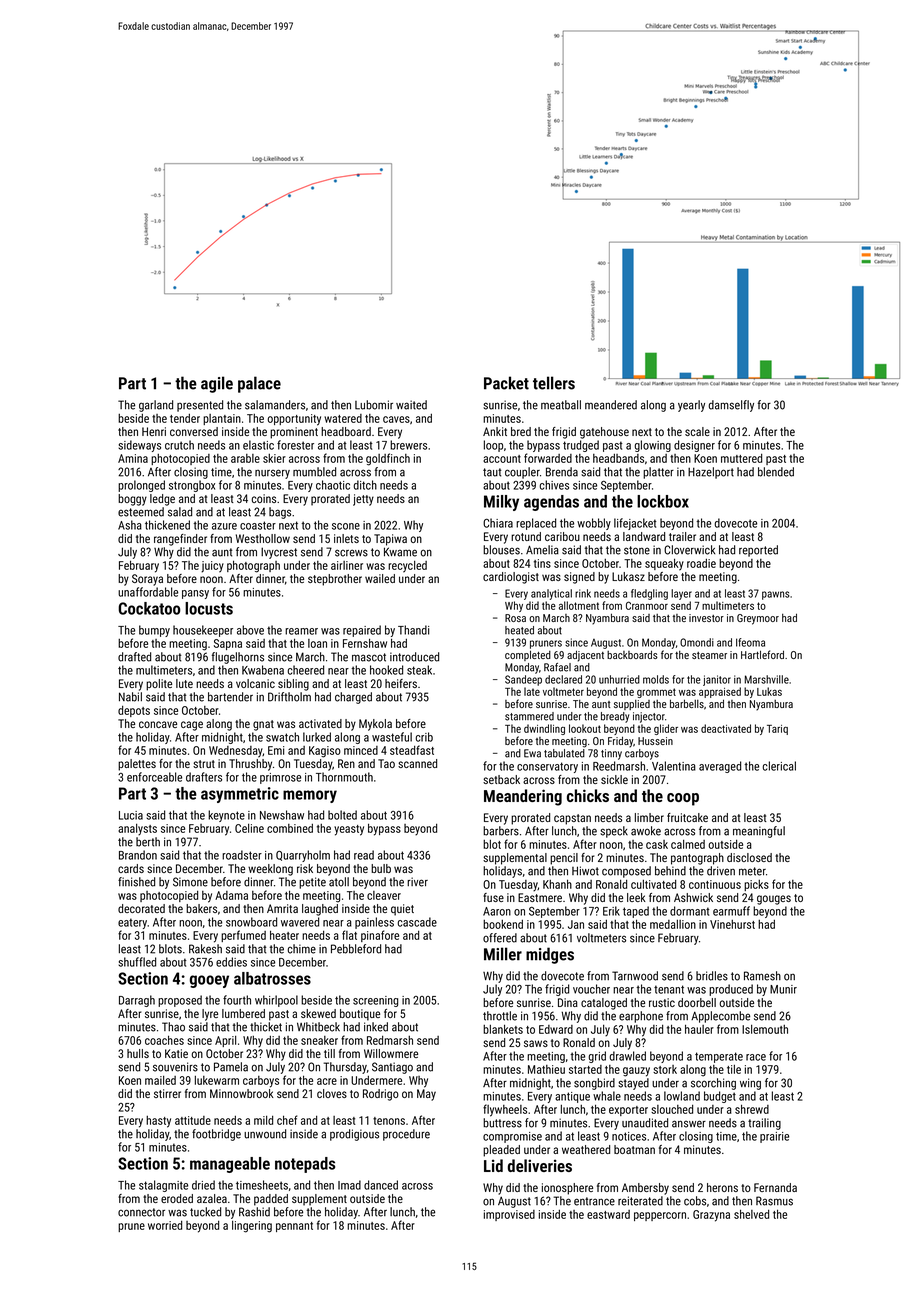 This page has height=1308, width=924. I want to click on shrewd, so click(752, 1109).
